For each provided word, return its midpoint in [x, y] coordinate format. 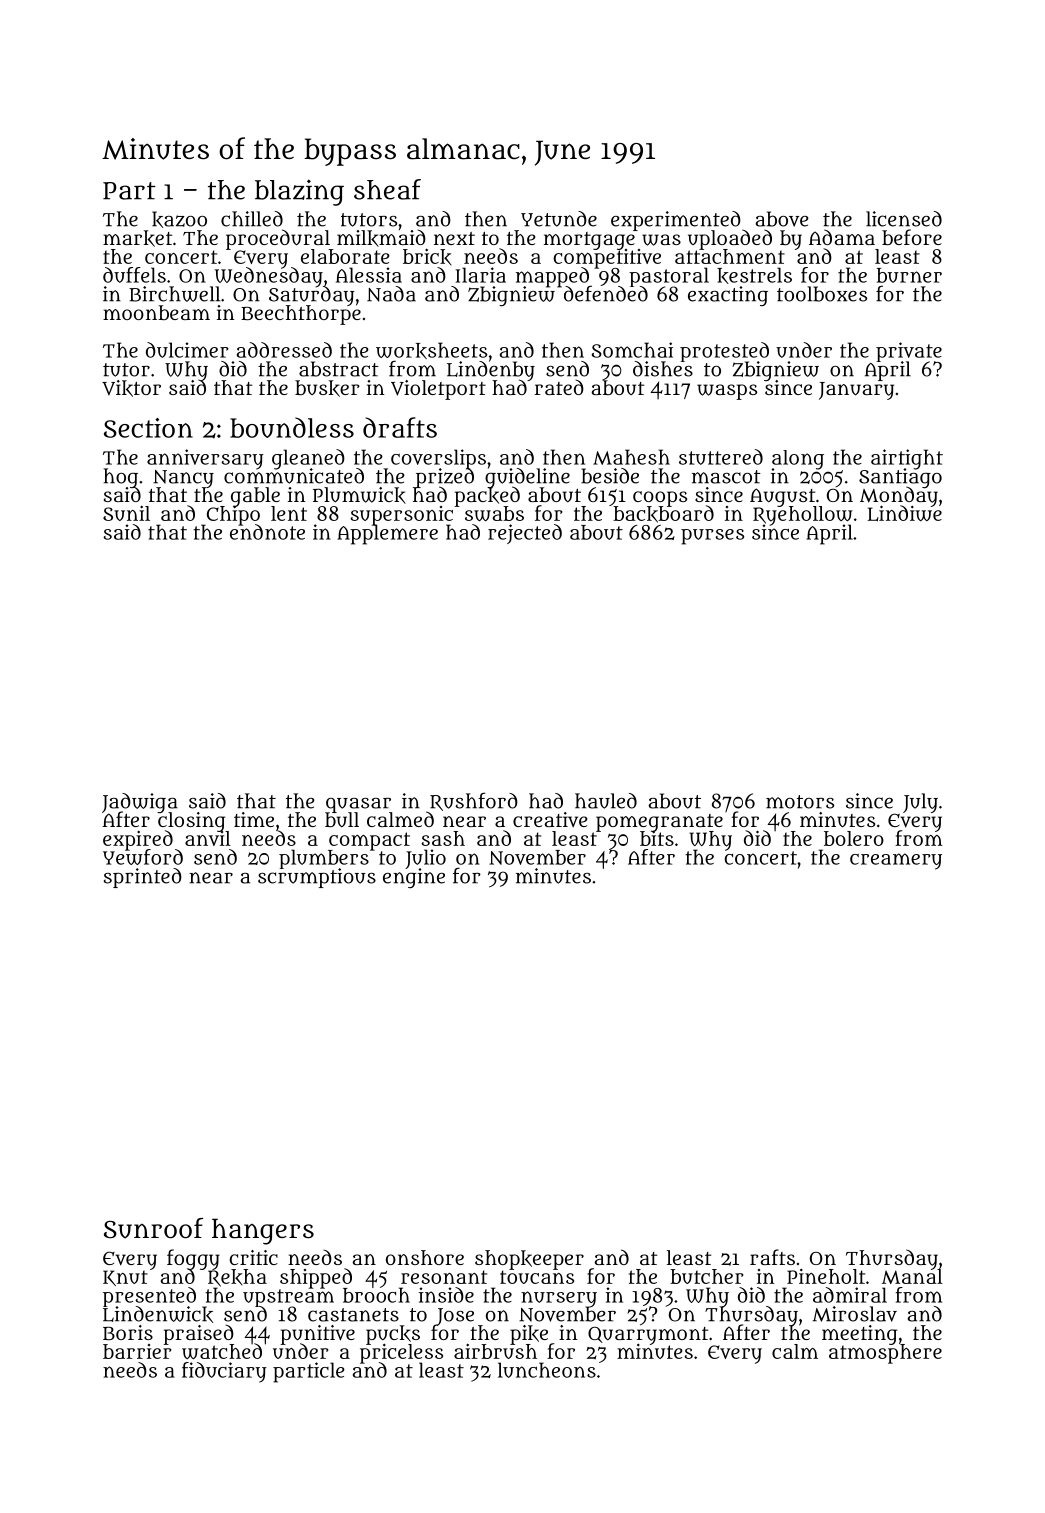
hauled [606, 801]
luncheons [547, 1370]
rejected [525, 534]
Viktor [131, 388]
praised [199, 1334]
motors [800, 802]
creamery [896, 861]
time [254, 819]
